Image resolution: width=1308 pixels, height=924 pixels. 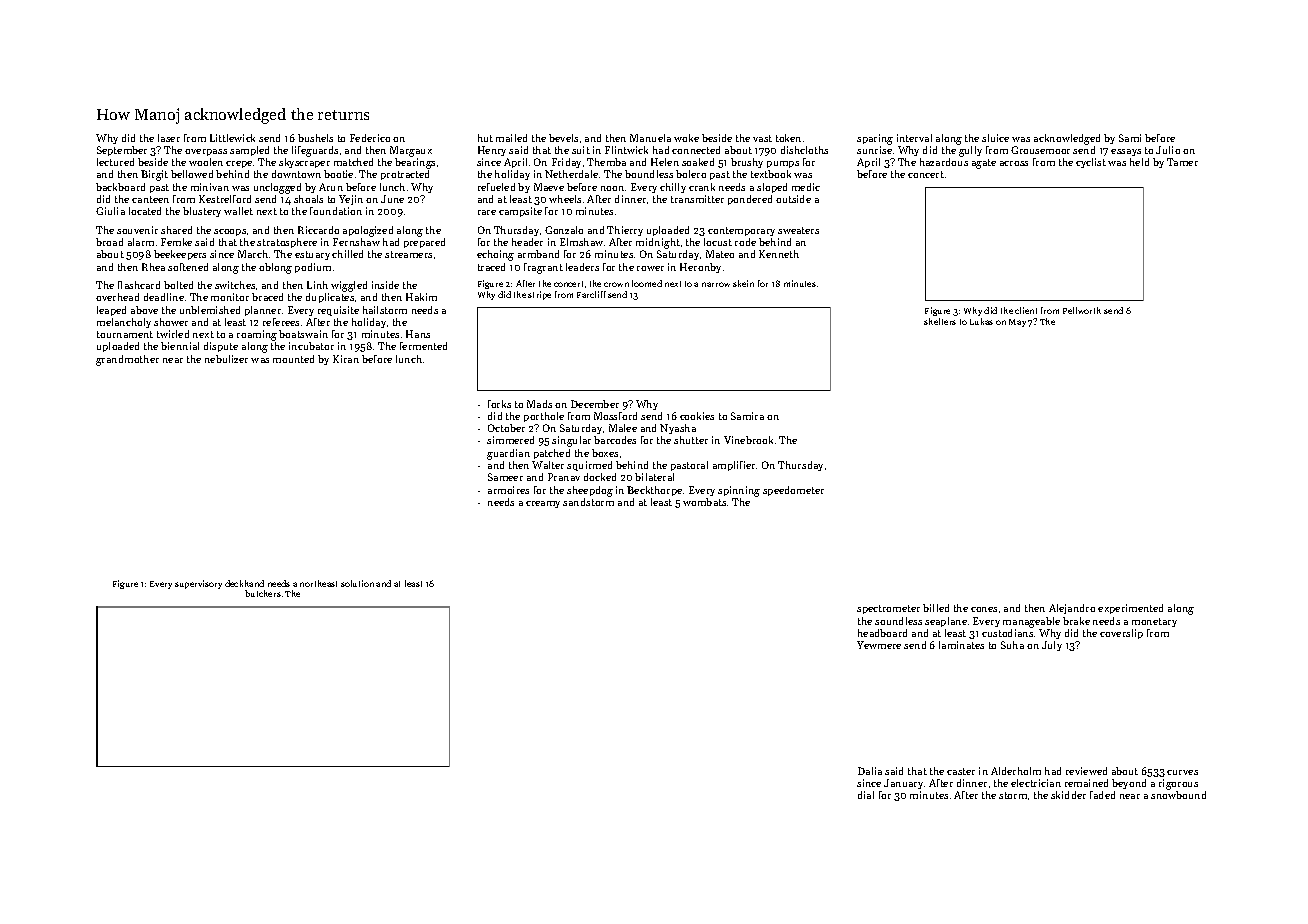 I want to click on dial, so click(x=866, y=795).
